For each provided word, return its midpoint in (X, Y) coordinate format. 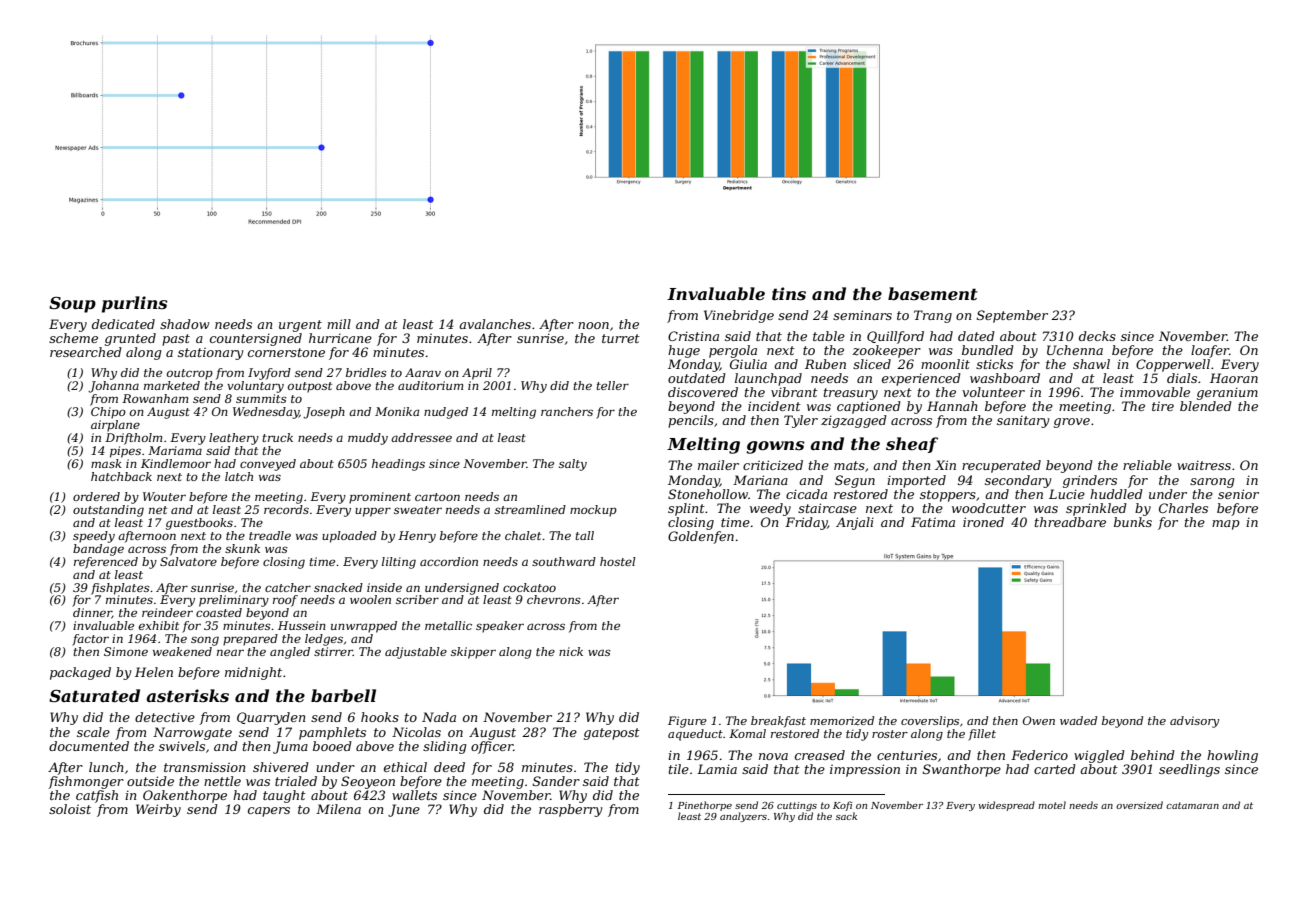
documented (89, 746)
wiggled (1099, 756)
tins (789, 293)
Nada (439, 717)
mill (339, 324)
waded (1078, 720)
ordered (96, 496)
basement (933, 293)
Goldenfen (701, 537)
